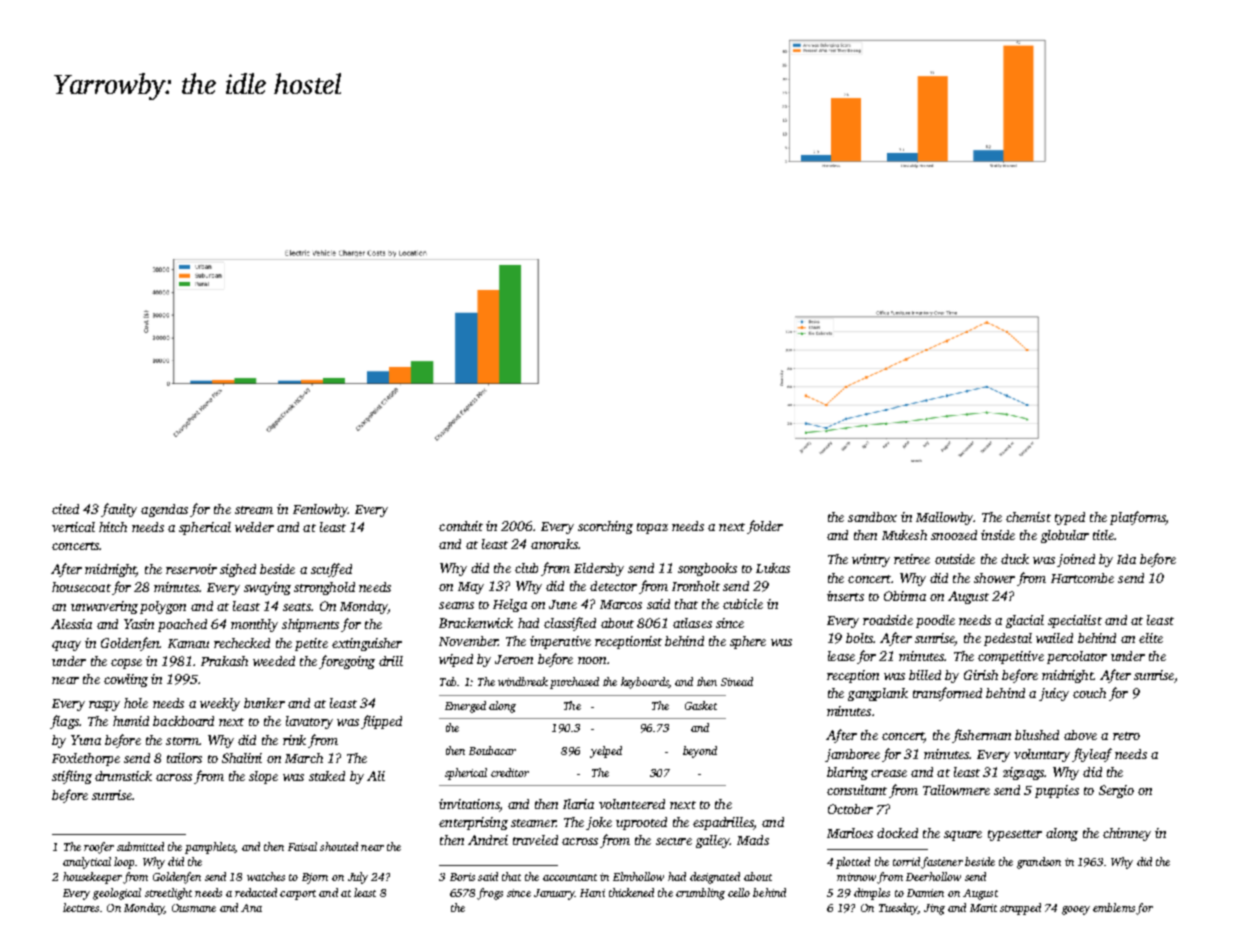 This image has width=1233, height=952. Describe the element at coordinates (294, 740) in the image. I see `rink` at that location.
